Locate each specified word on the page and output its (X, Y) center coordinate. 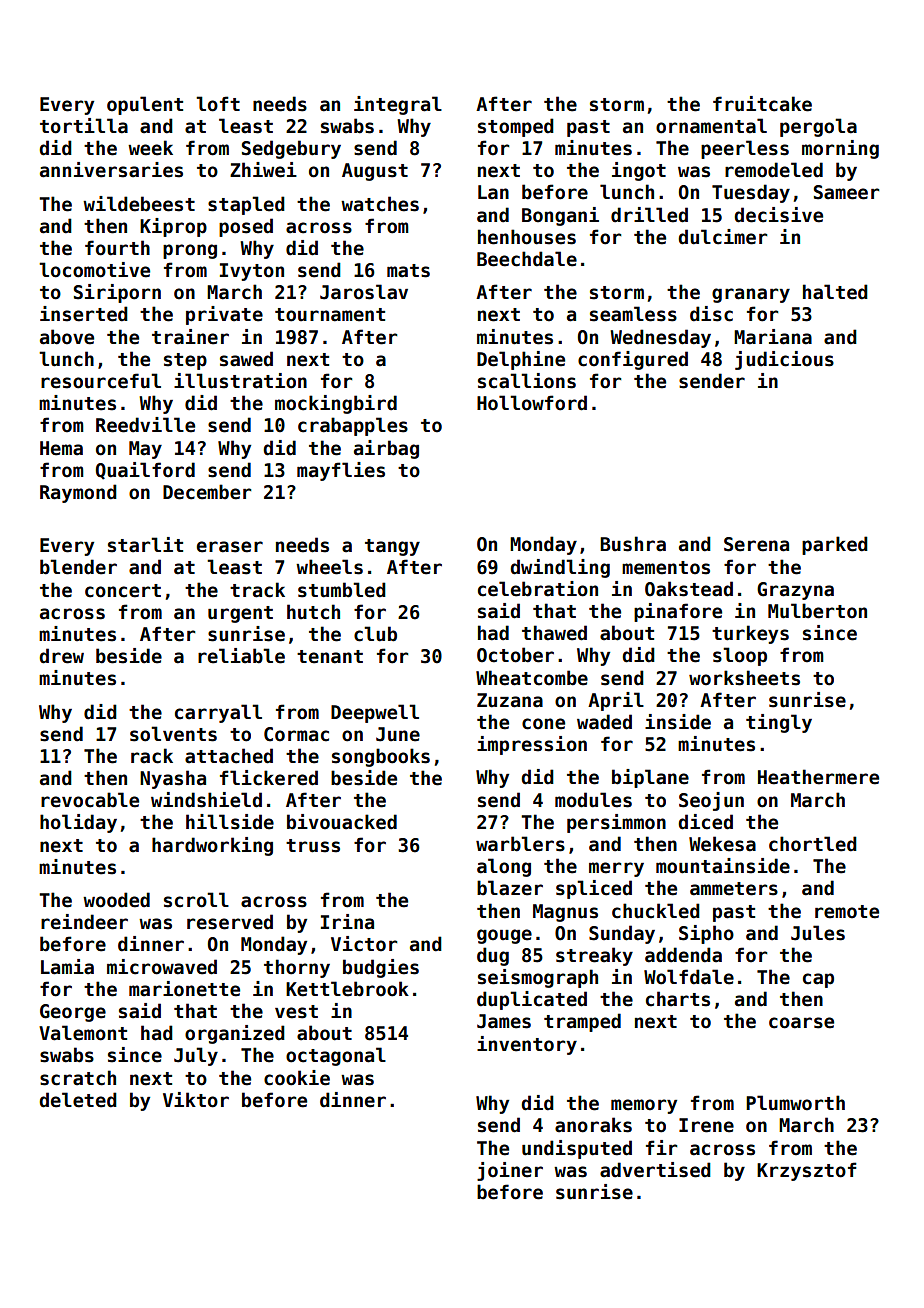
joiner (510, 1171)
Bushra (633, 544)
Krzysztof (807, 1171)
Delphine (521, 360)
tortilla (84, 126)
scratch (78, 1078)
